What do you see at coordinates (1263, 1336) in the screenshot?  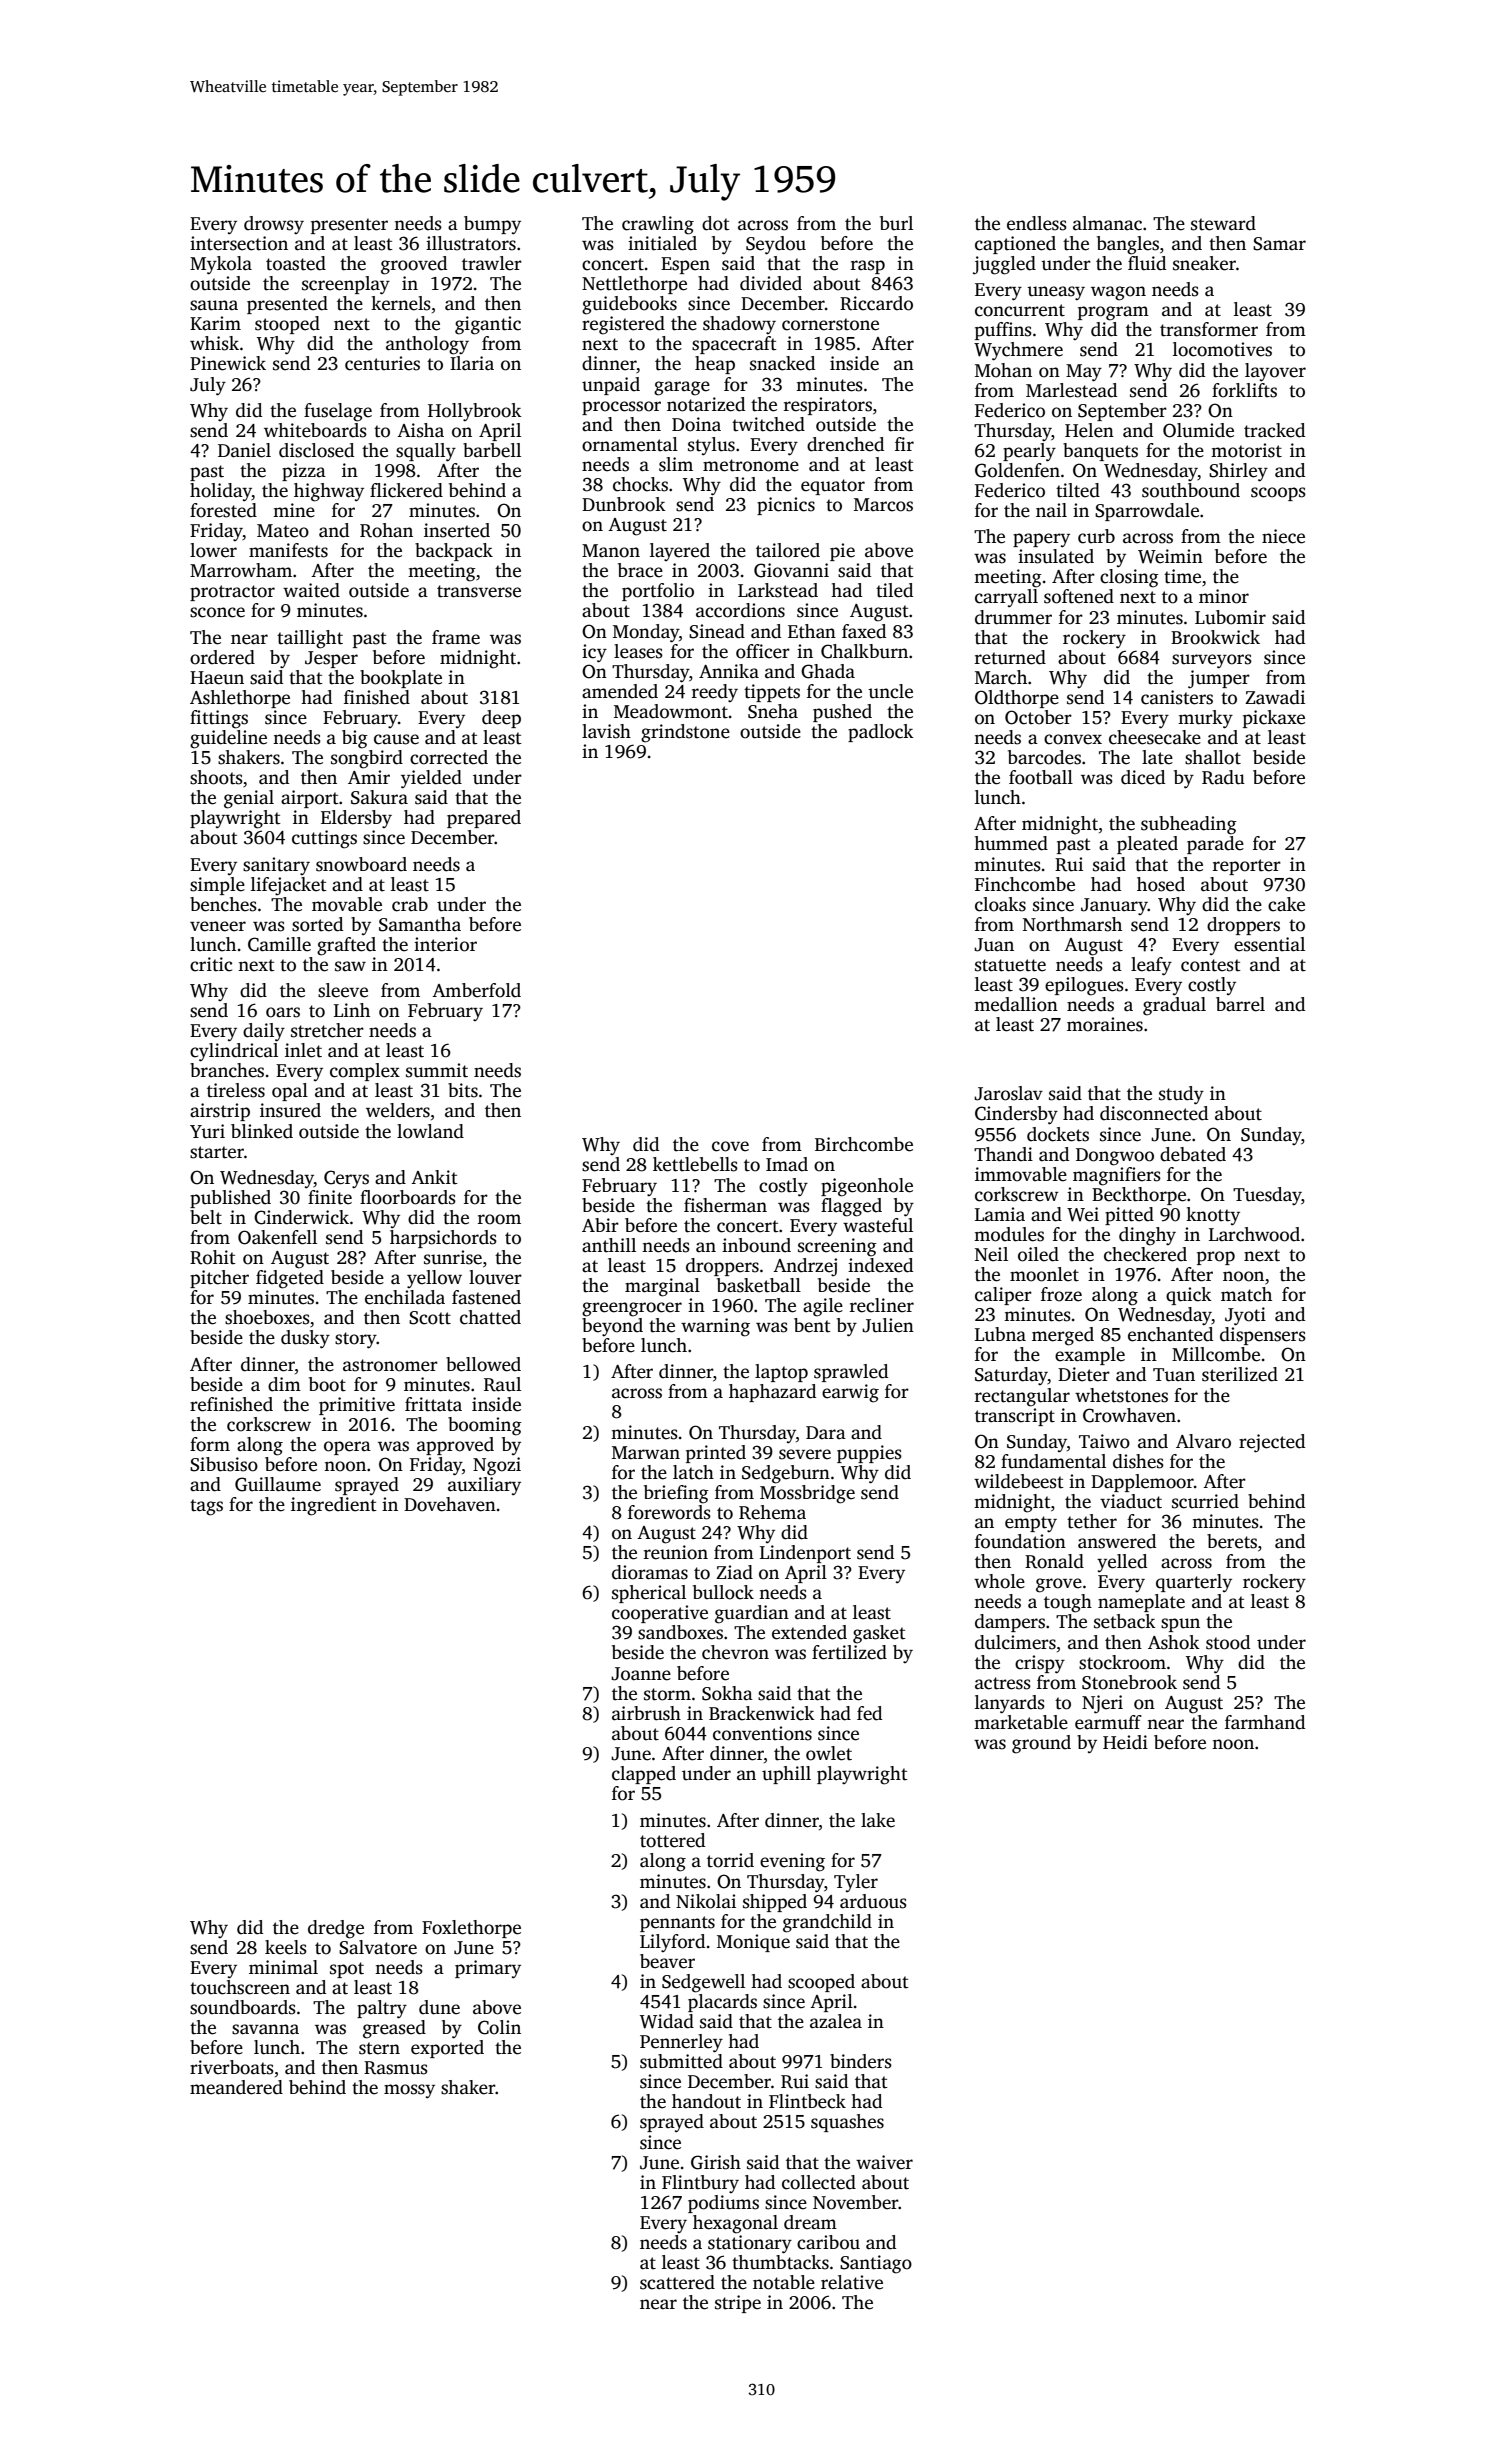 I see `dispensers` at bounding box center [1263, 1336].
